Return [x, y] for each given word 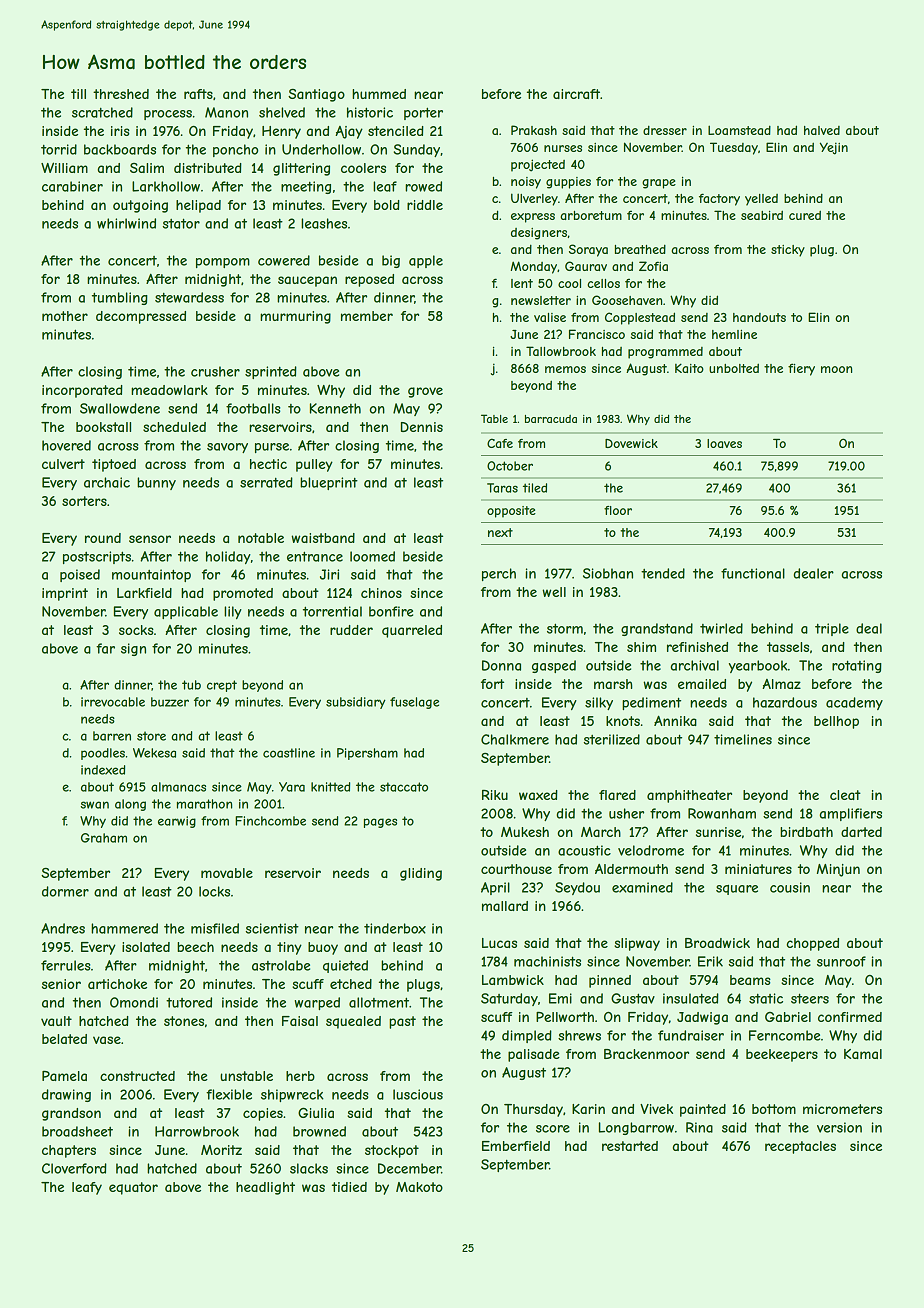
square [737, 890]
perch [499, 574]
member [367, 316]
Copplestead [640, 318]
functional [753, 573]
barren [112, 736]
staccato [404, 787]
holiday [228, 557]
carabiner [72, 186]
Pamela [64, 1076]
